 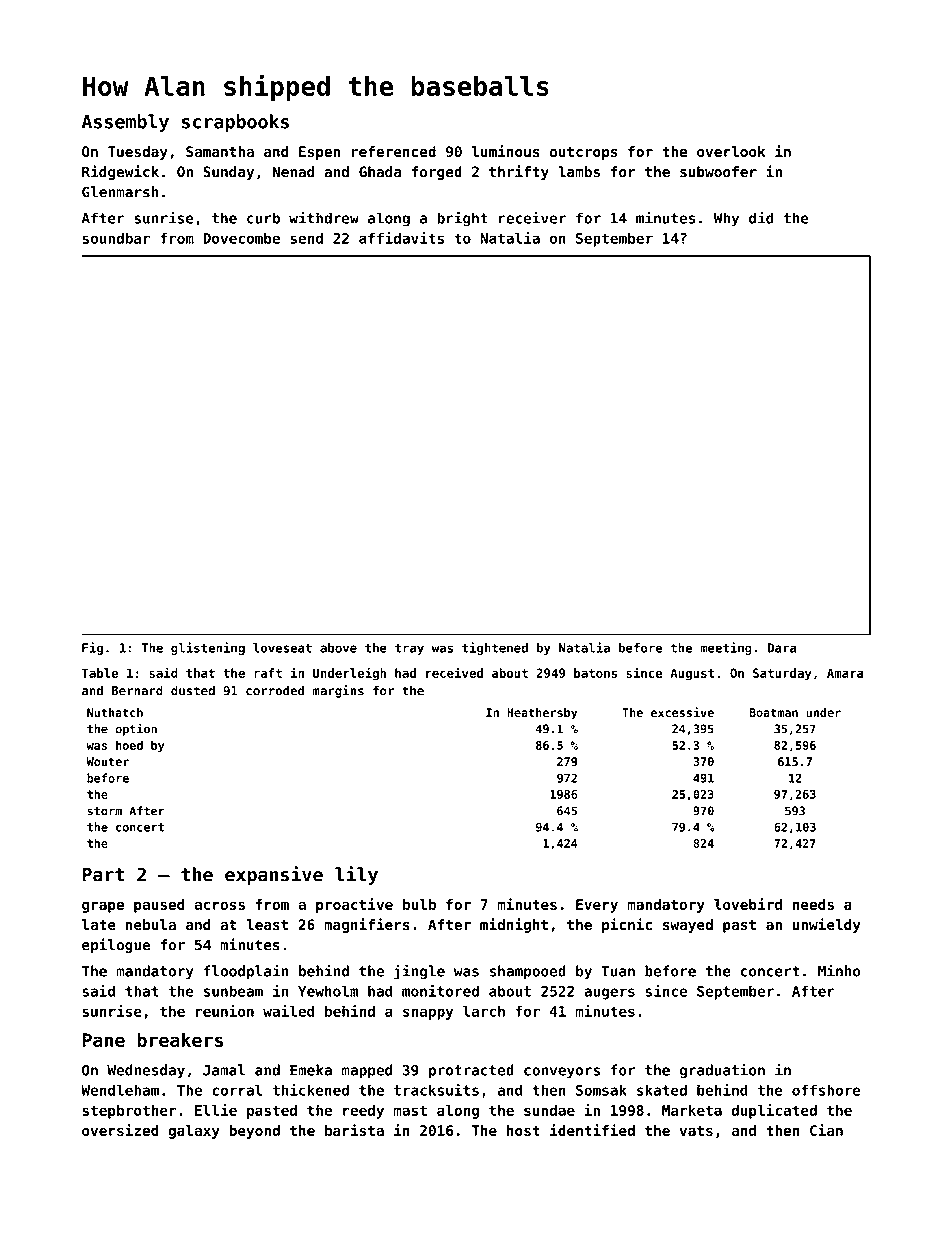 I want to click on overlook, so click(x=731, y=151).
